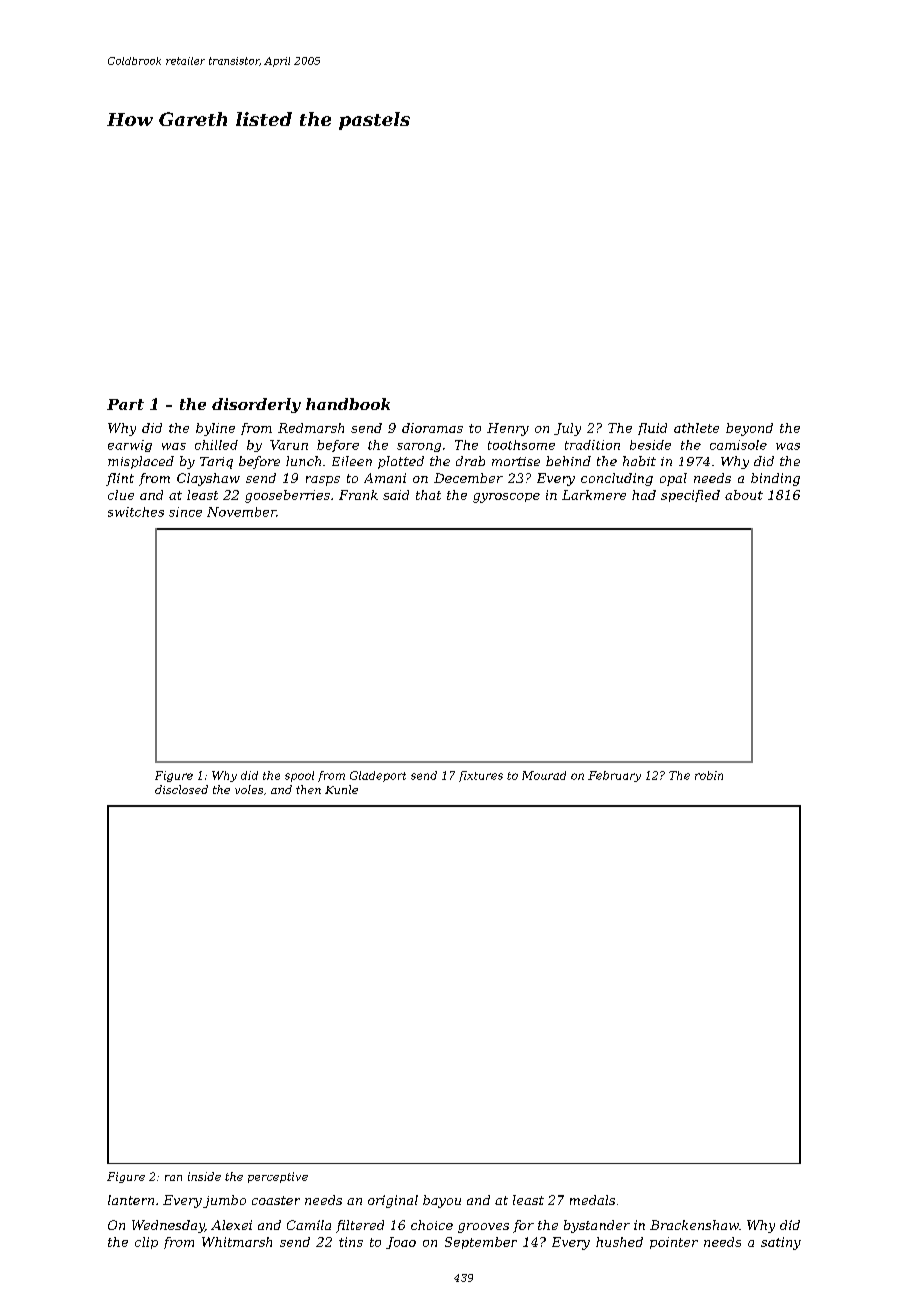  I want to click on beside, so click(650, 445).
